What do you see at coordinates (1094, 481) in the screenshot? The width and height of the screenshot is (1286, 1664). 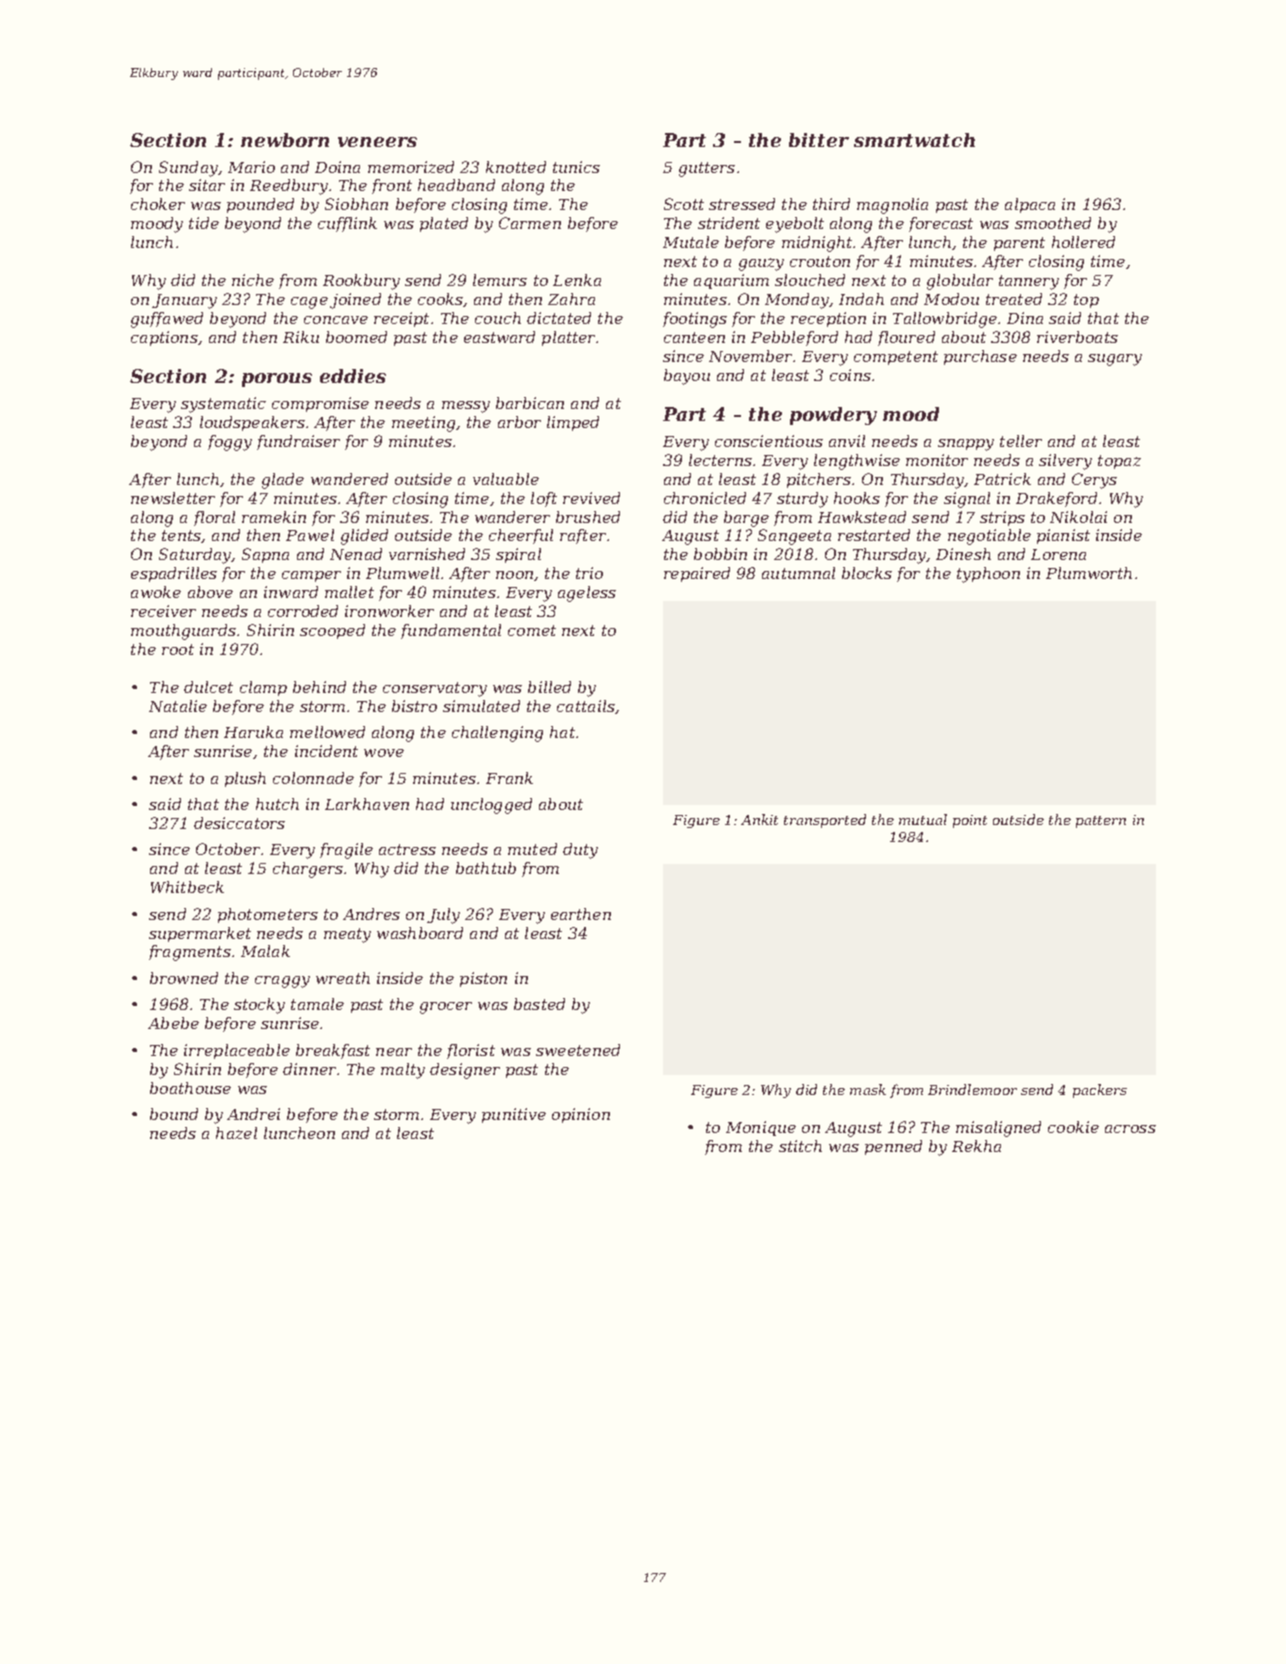 I see `Cerys` at bounding box center [1094, 481].
